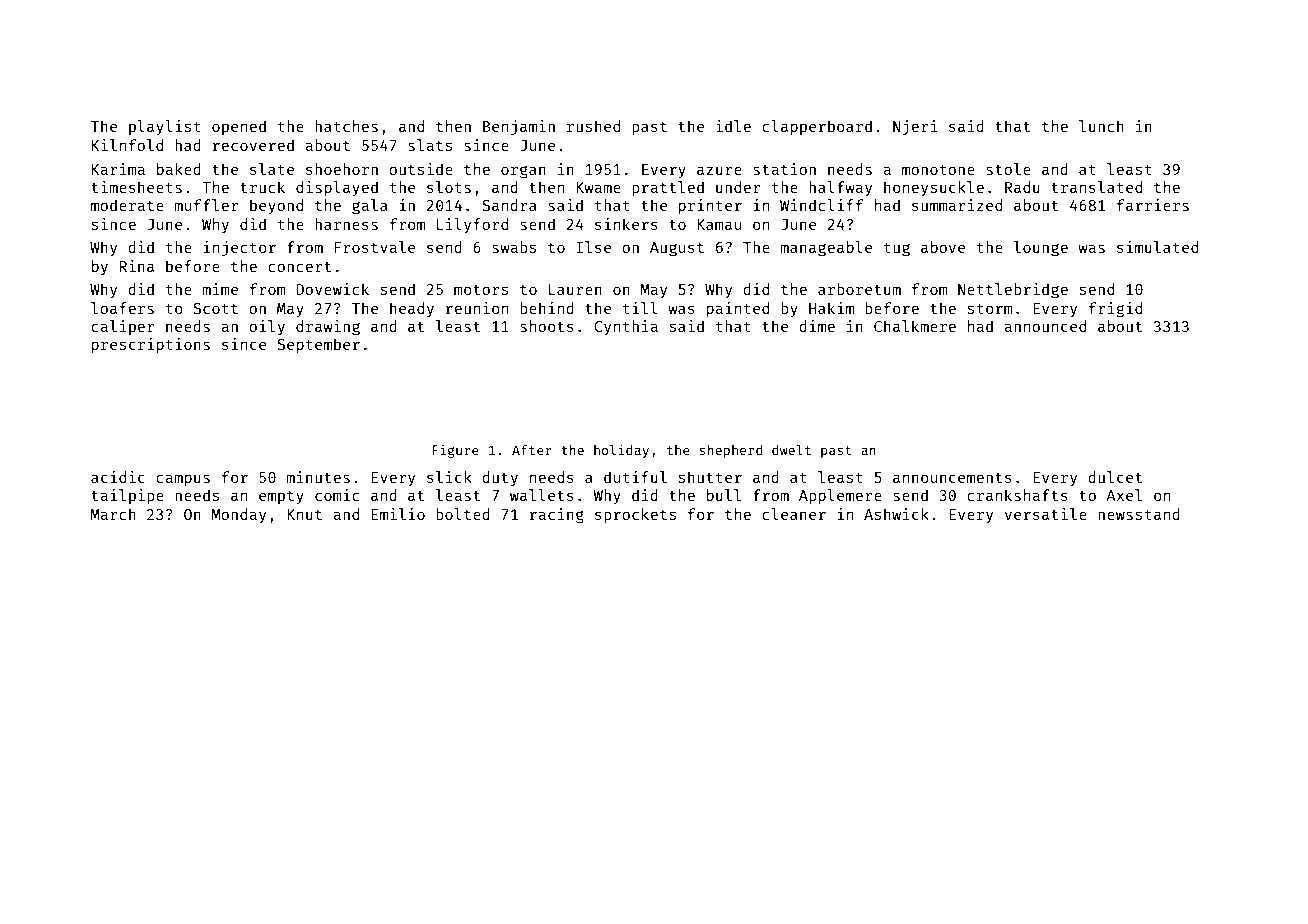  Describe the element at coordinates (934, 188) in the screenshot. I see `honeysuckle` at that location.
